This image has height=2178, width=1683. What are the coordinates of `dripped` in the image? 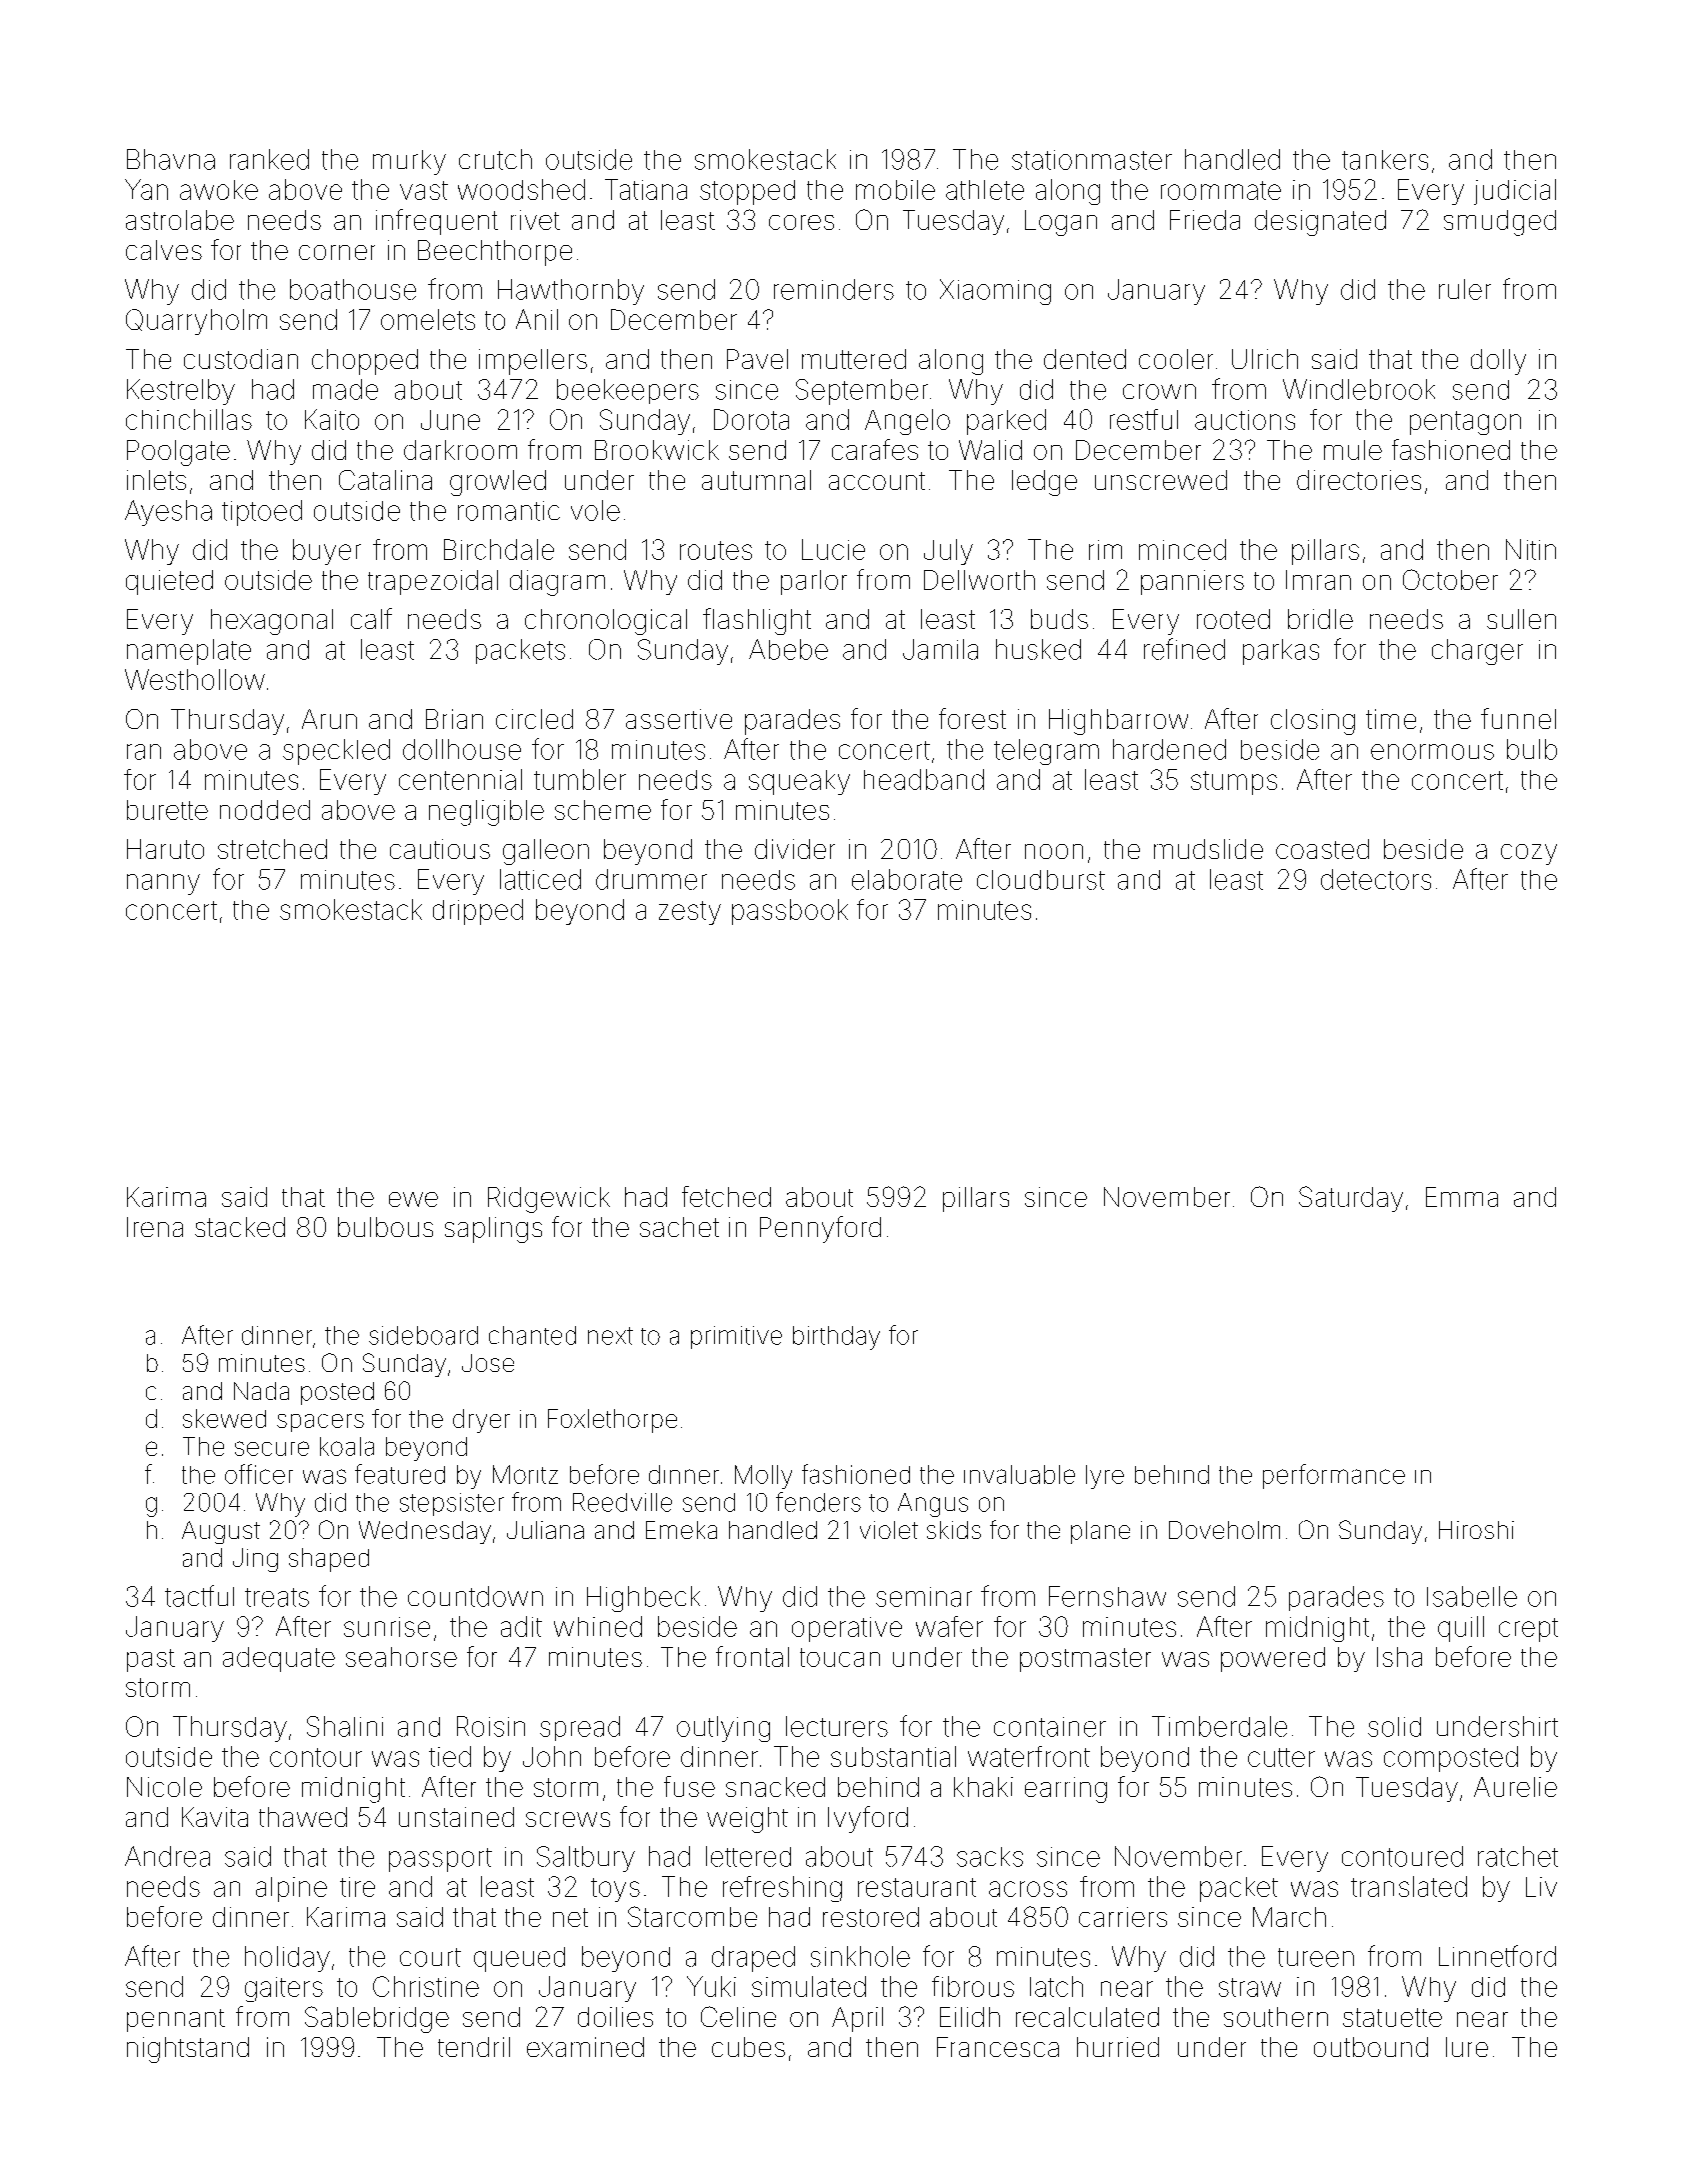 It's located at (478, 912).
